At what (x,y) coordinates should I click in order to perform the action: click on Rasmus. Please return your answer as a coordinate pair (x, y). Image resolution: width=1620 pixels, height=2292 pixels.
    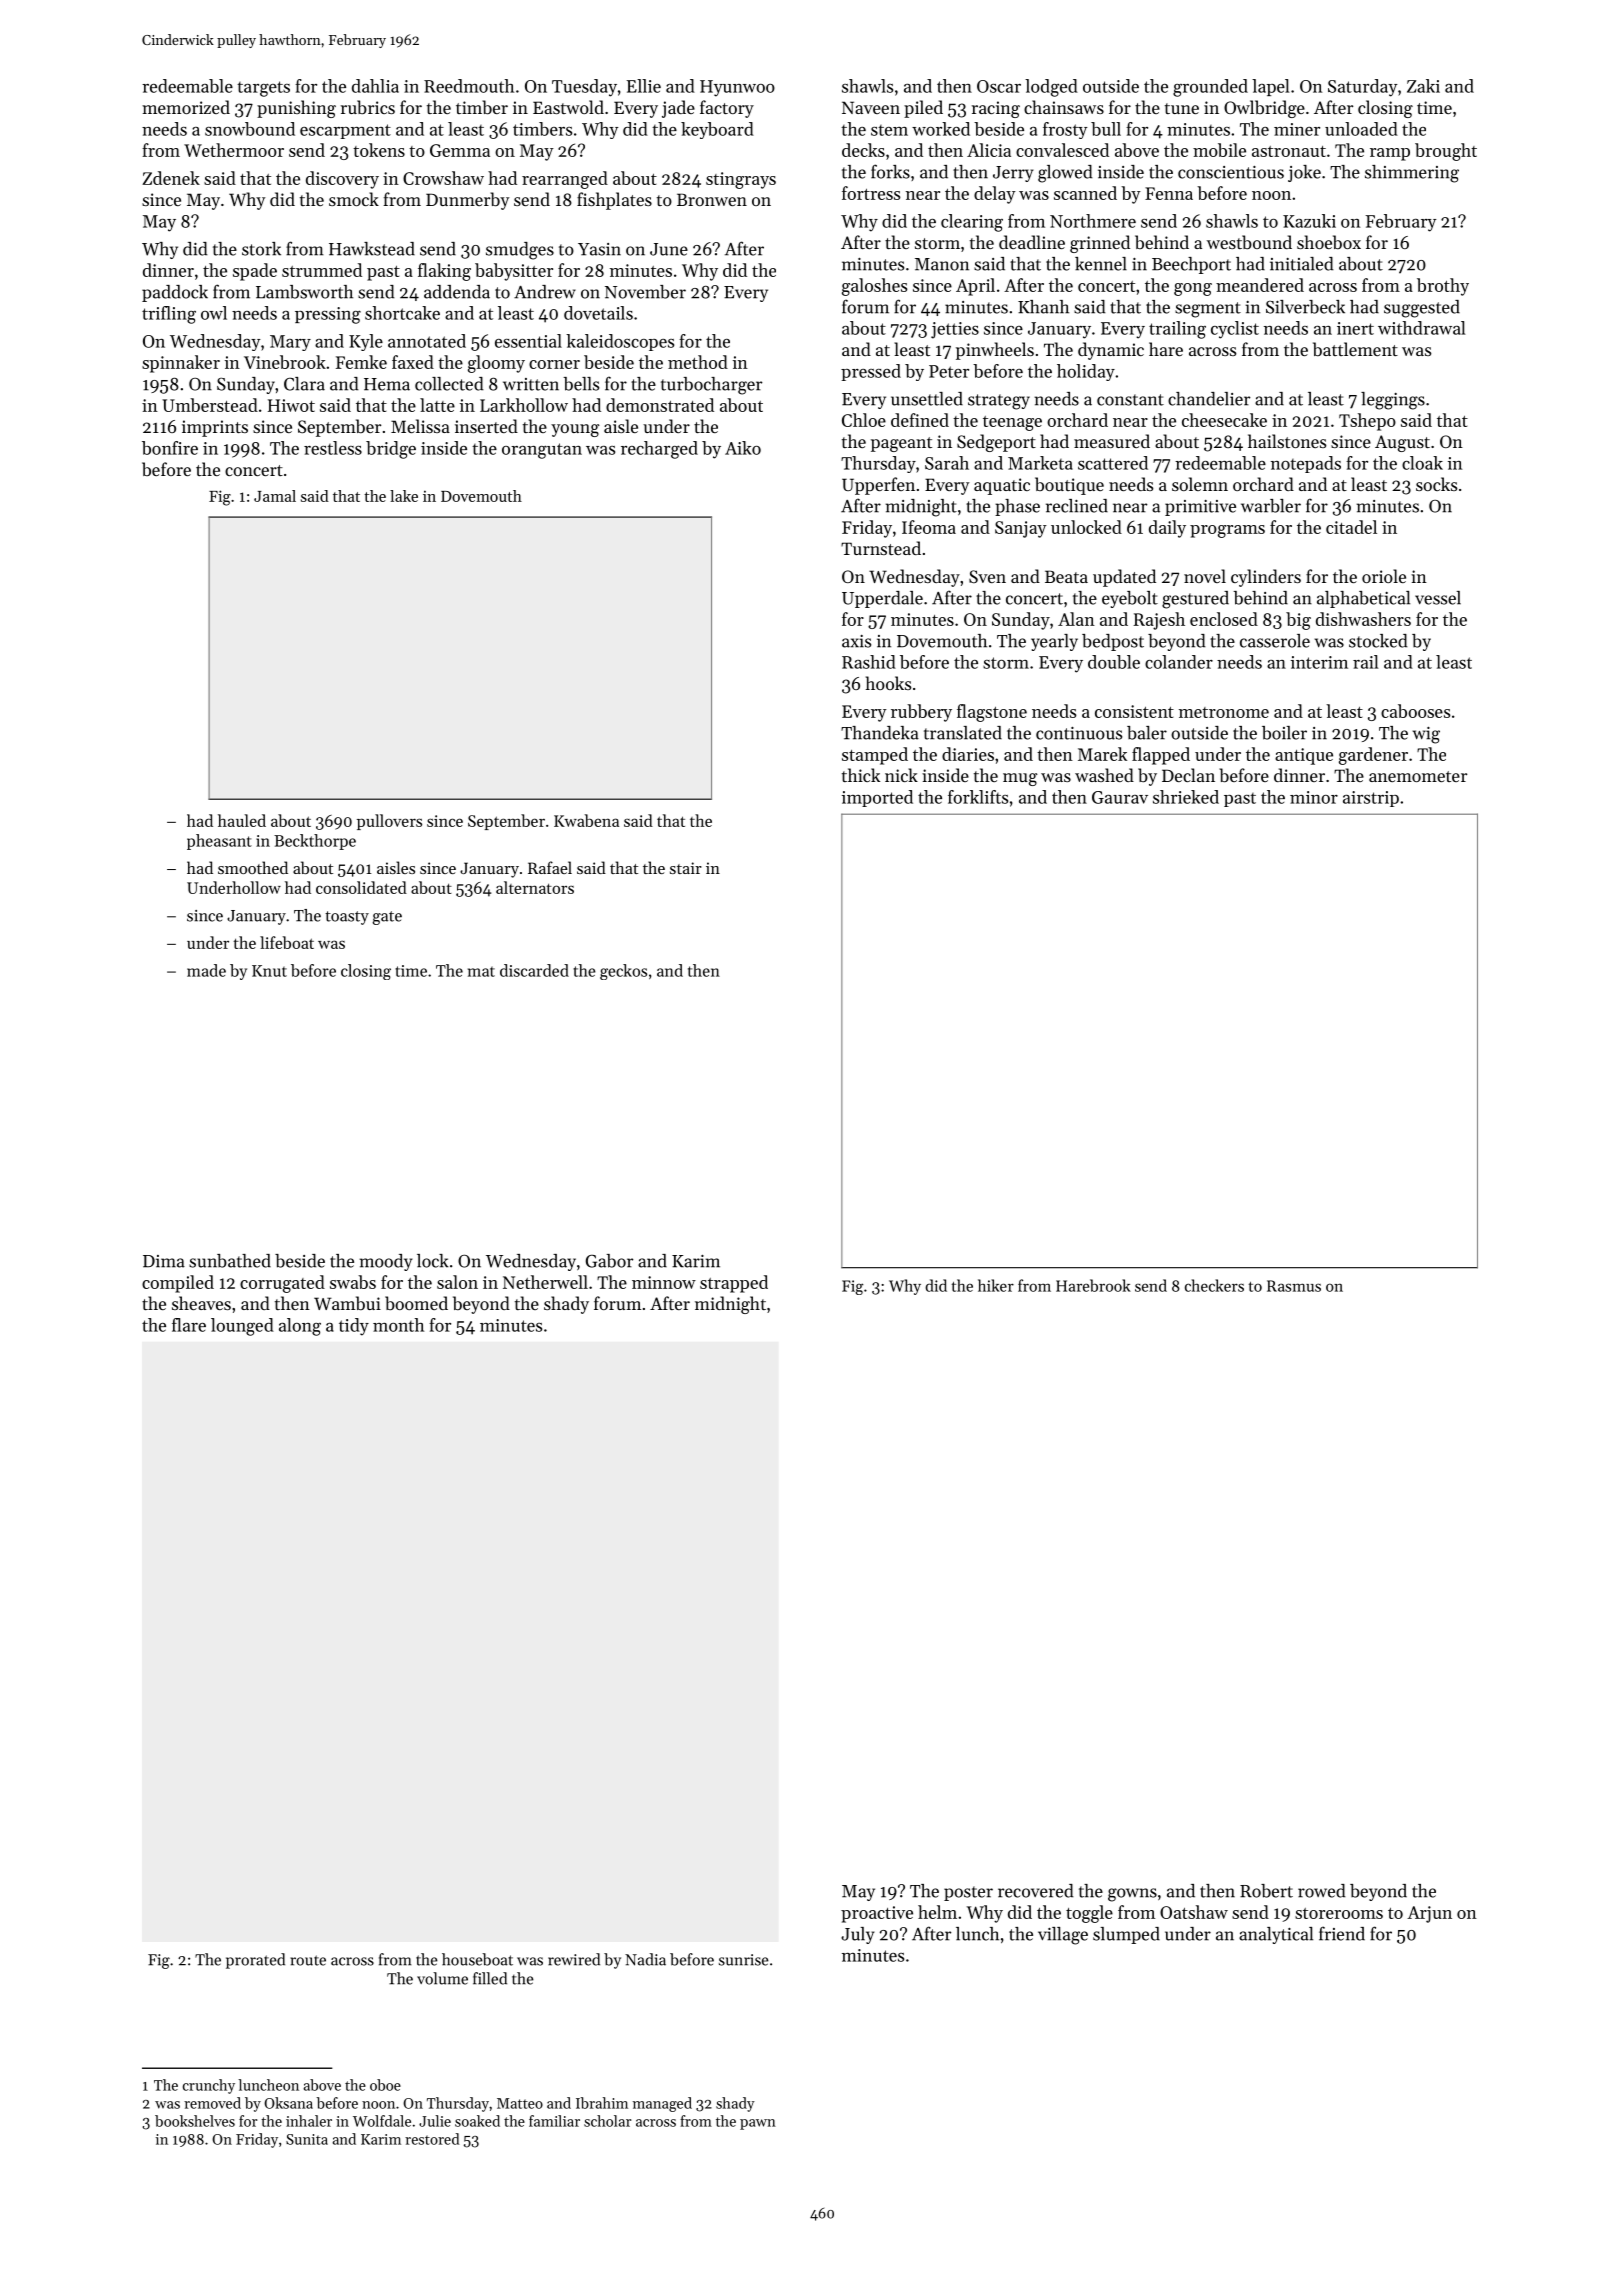
    Looking at the image, I should click on (1294, 1286).
